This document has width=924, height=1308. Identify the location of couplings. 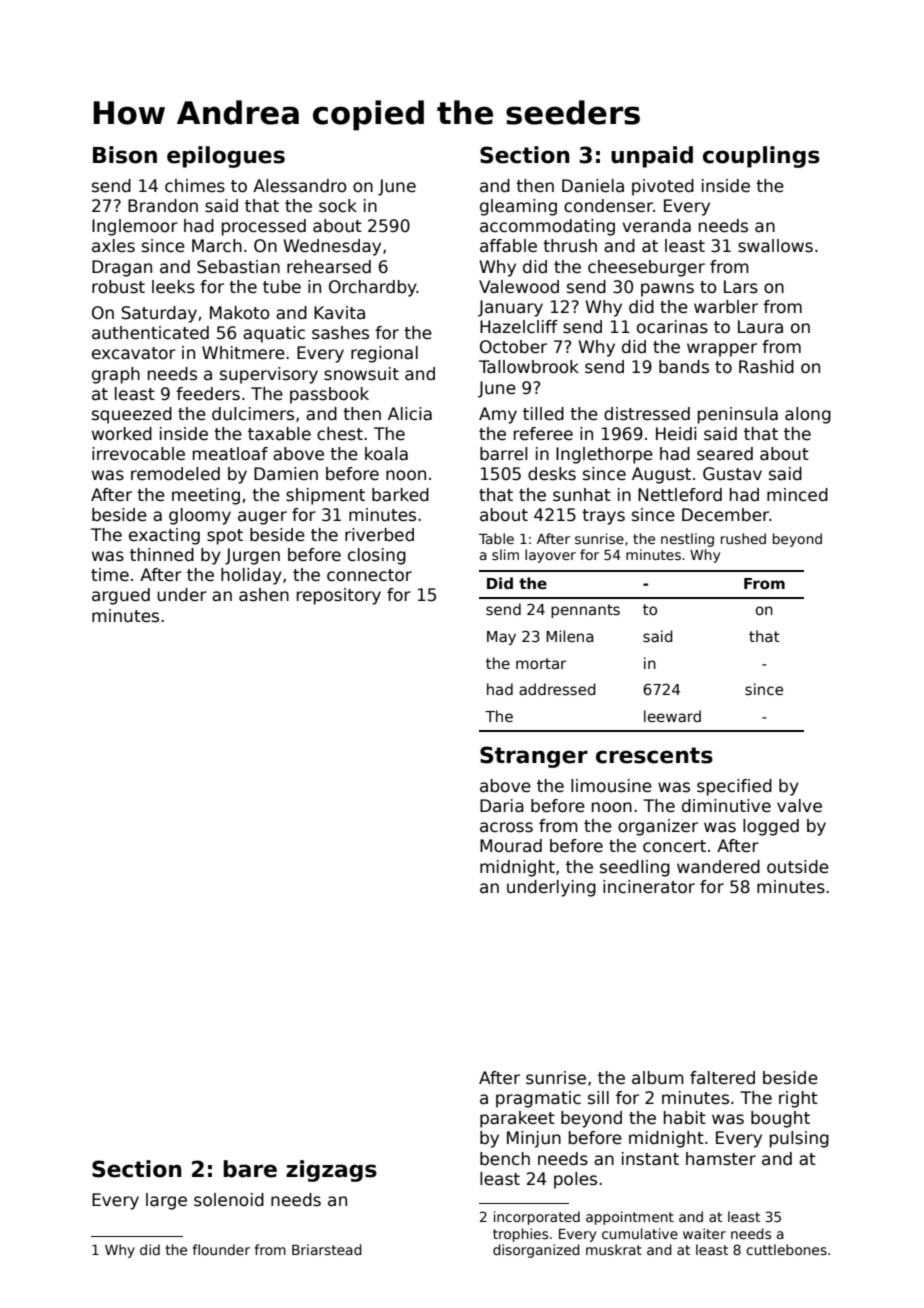
(761, 157).
